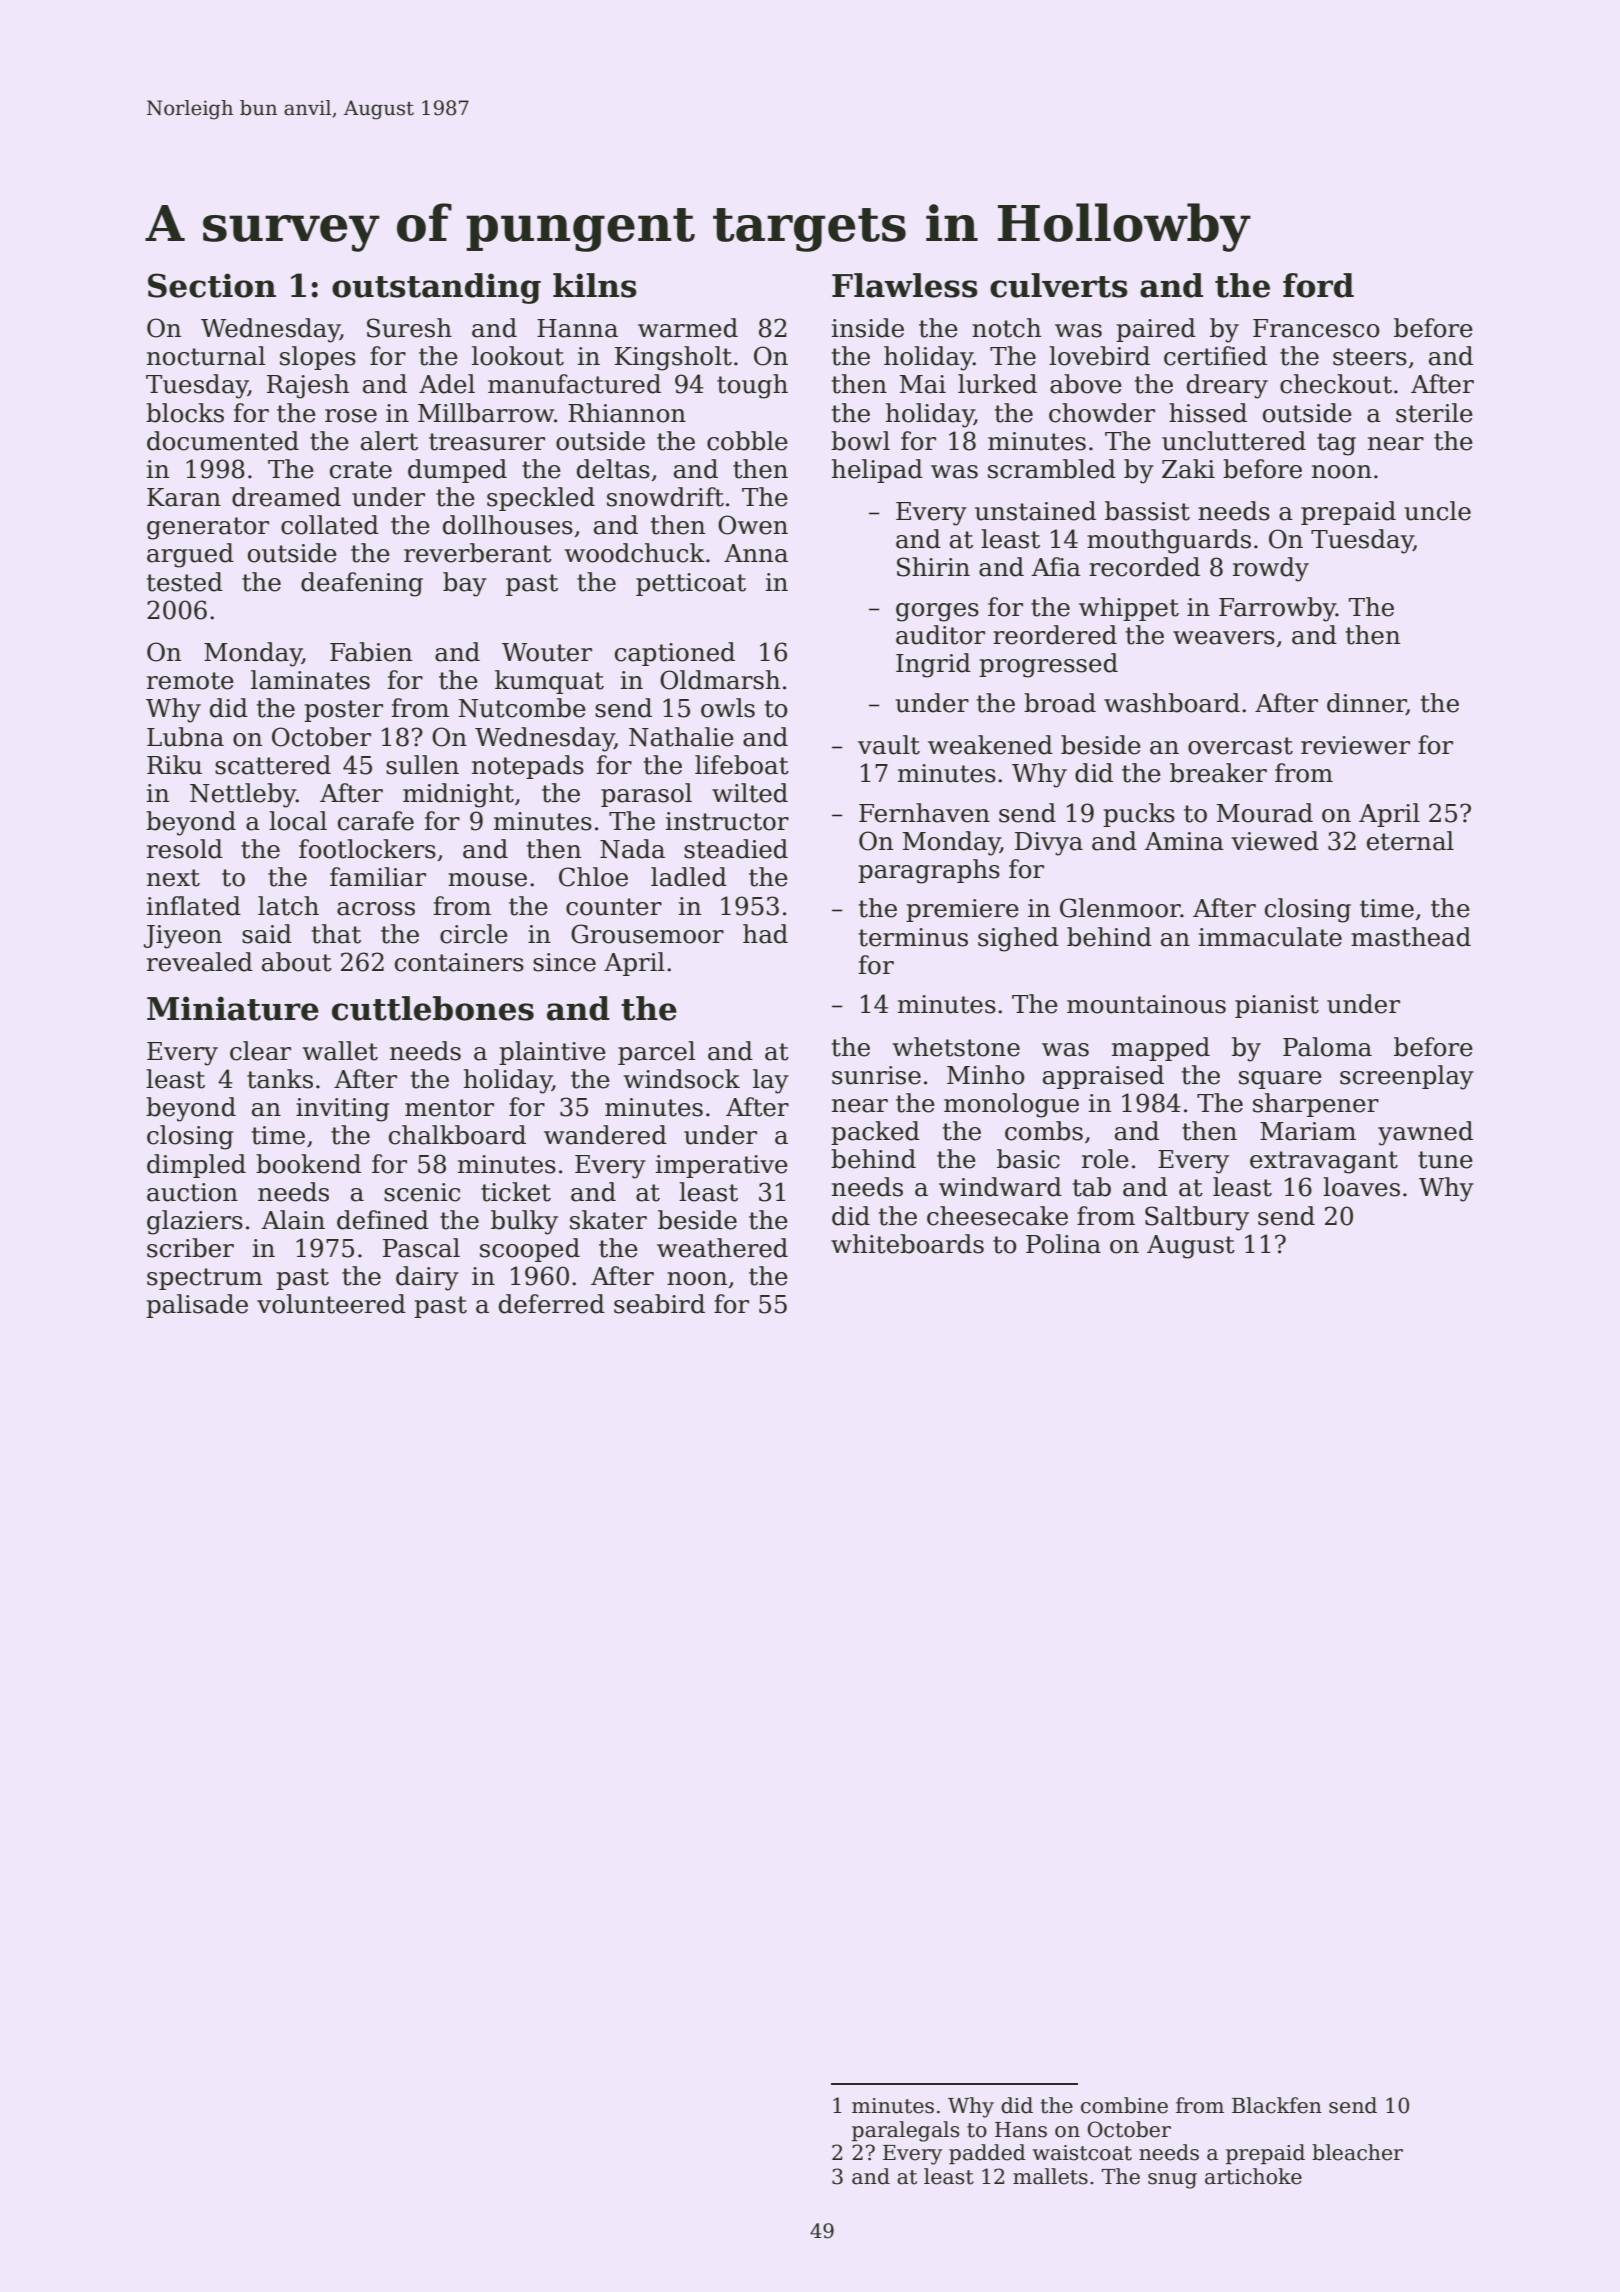 The image size is (1620, 2292). Describe the element at coordinates (1437, 511) in the screenshot. I see `uncle` at that location.
